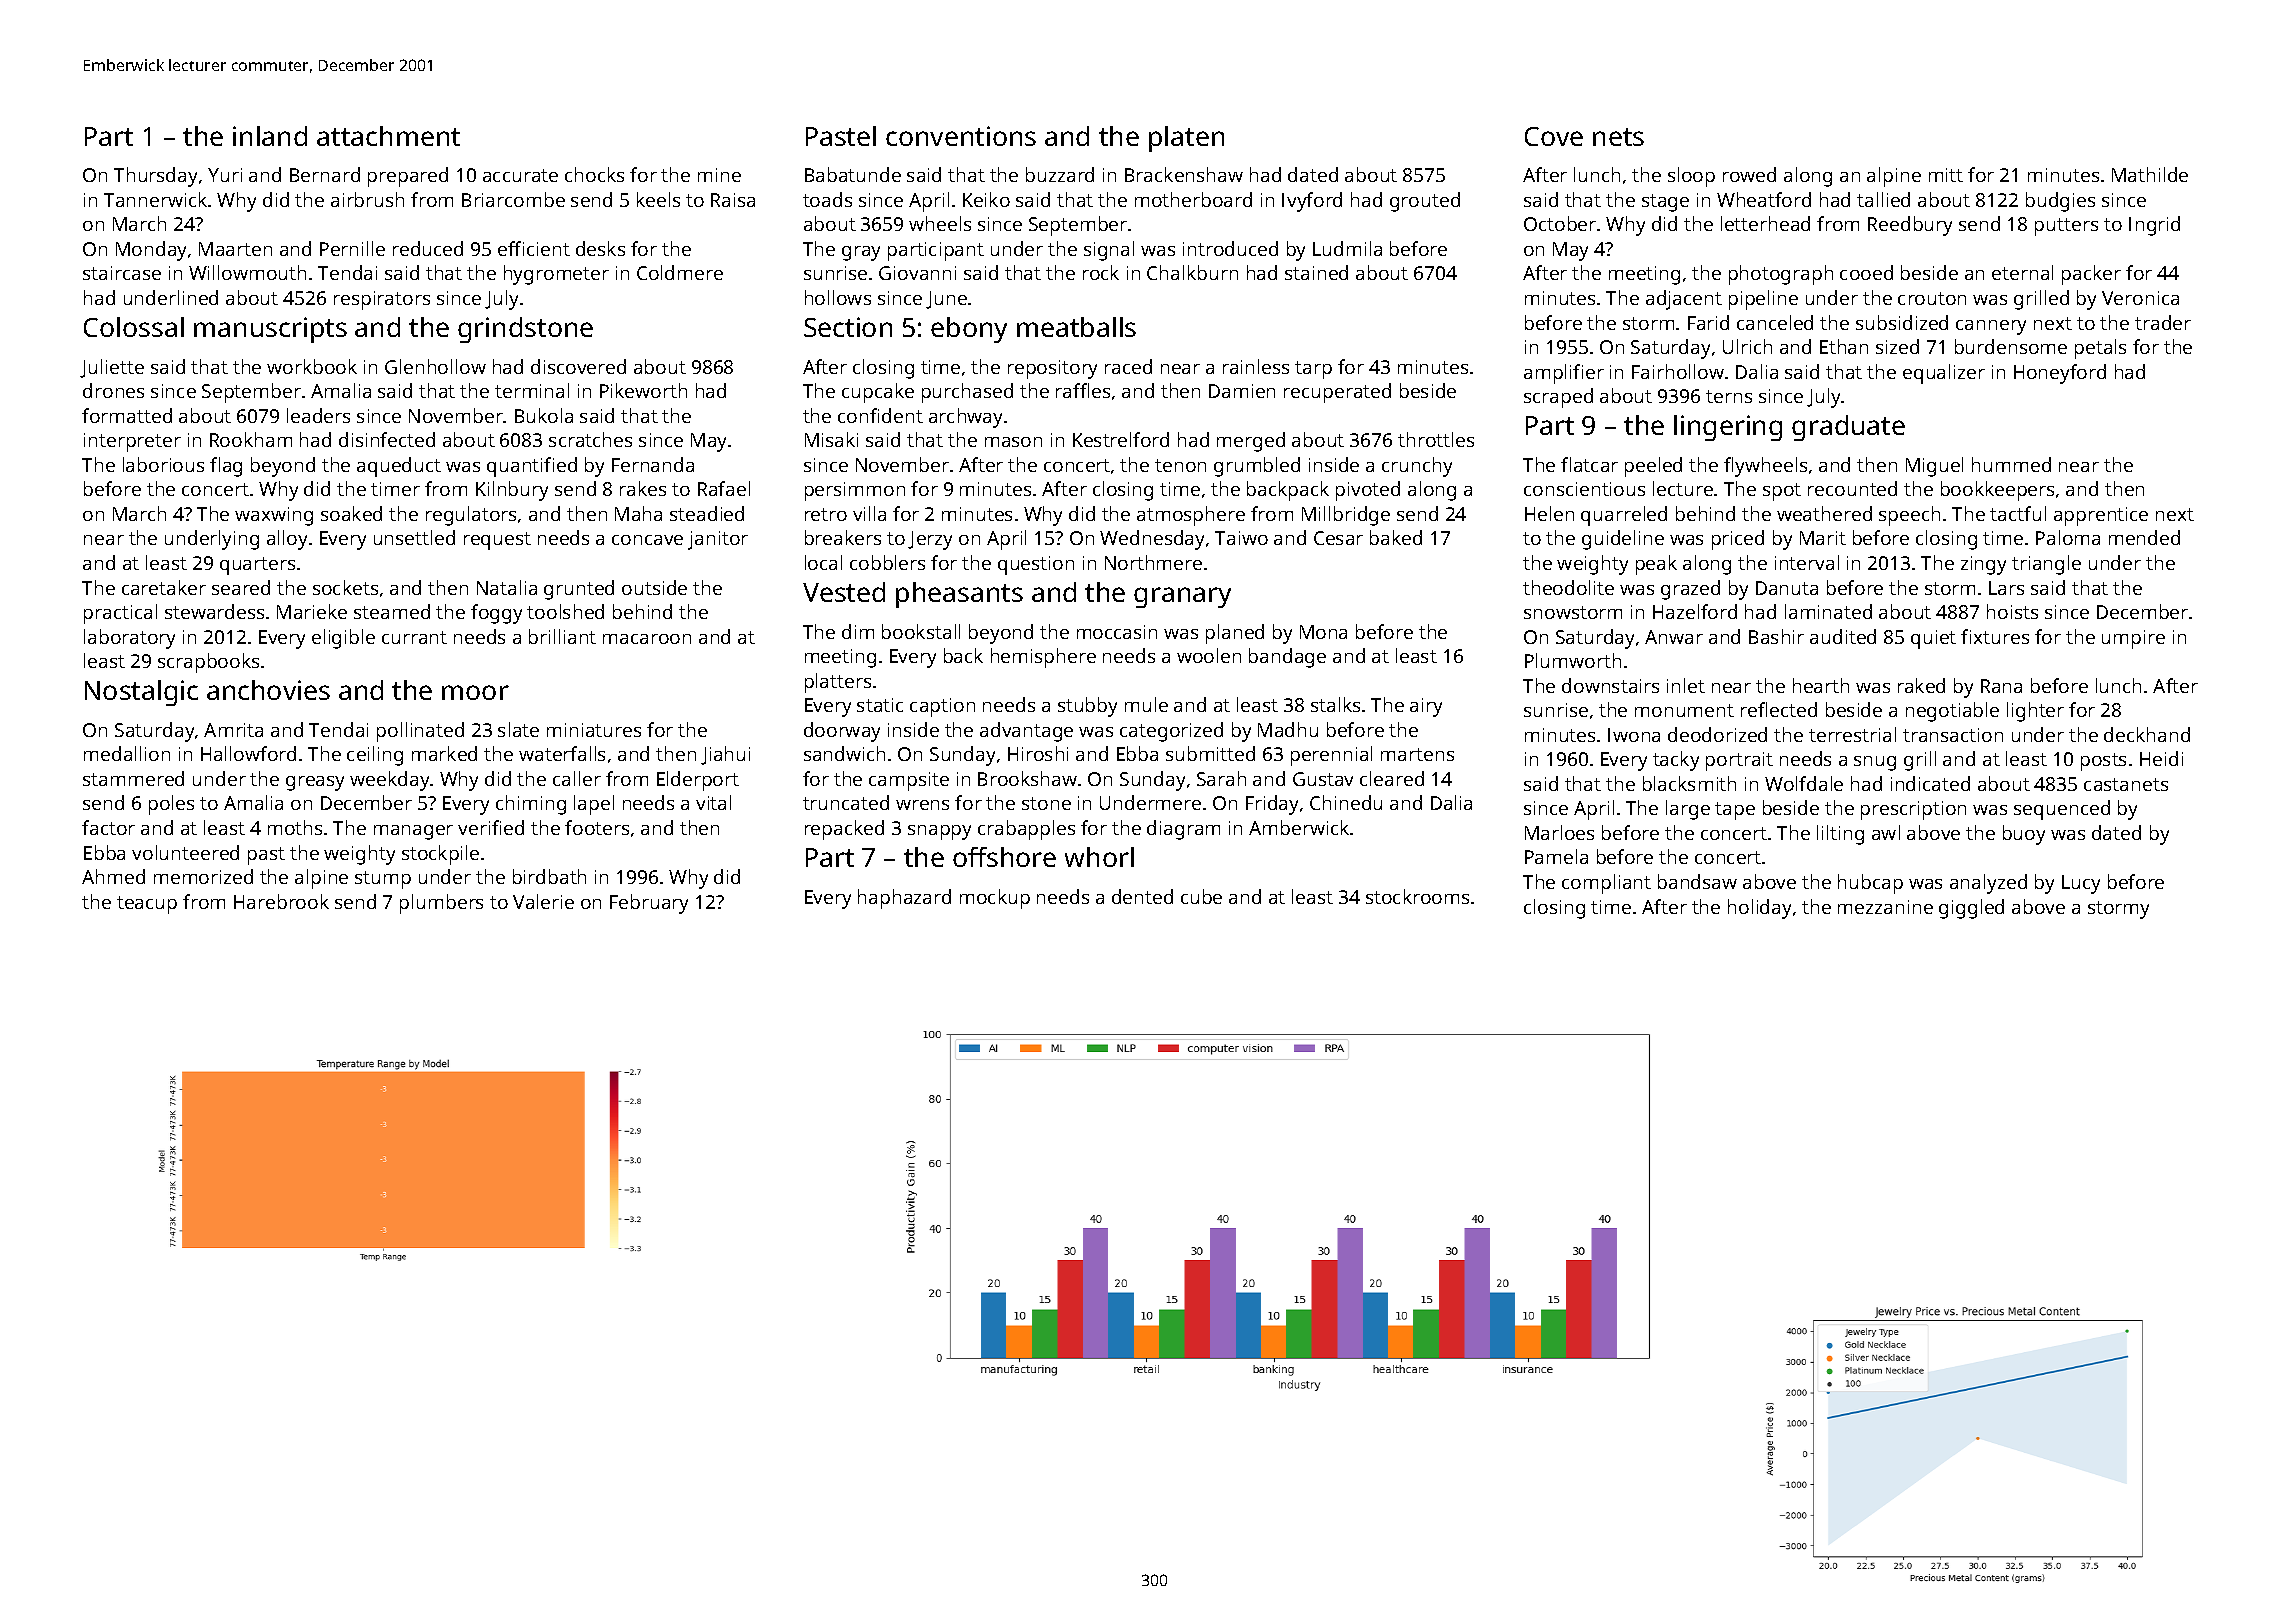  I want to click on Harebrook, so click(281, 901).
